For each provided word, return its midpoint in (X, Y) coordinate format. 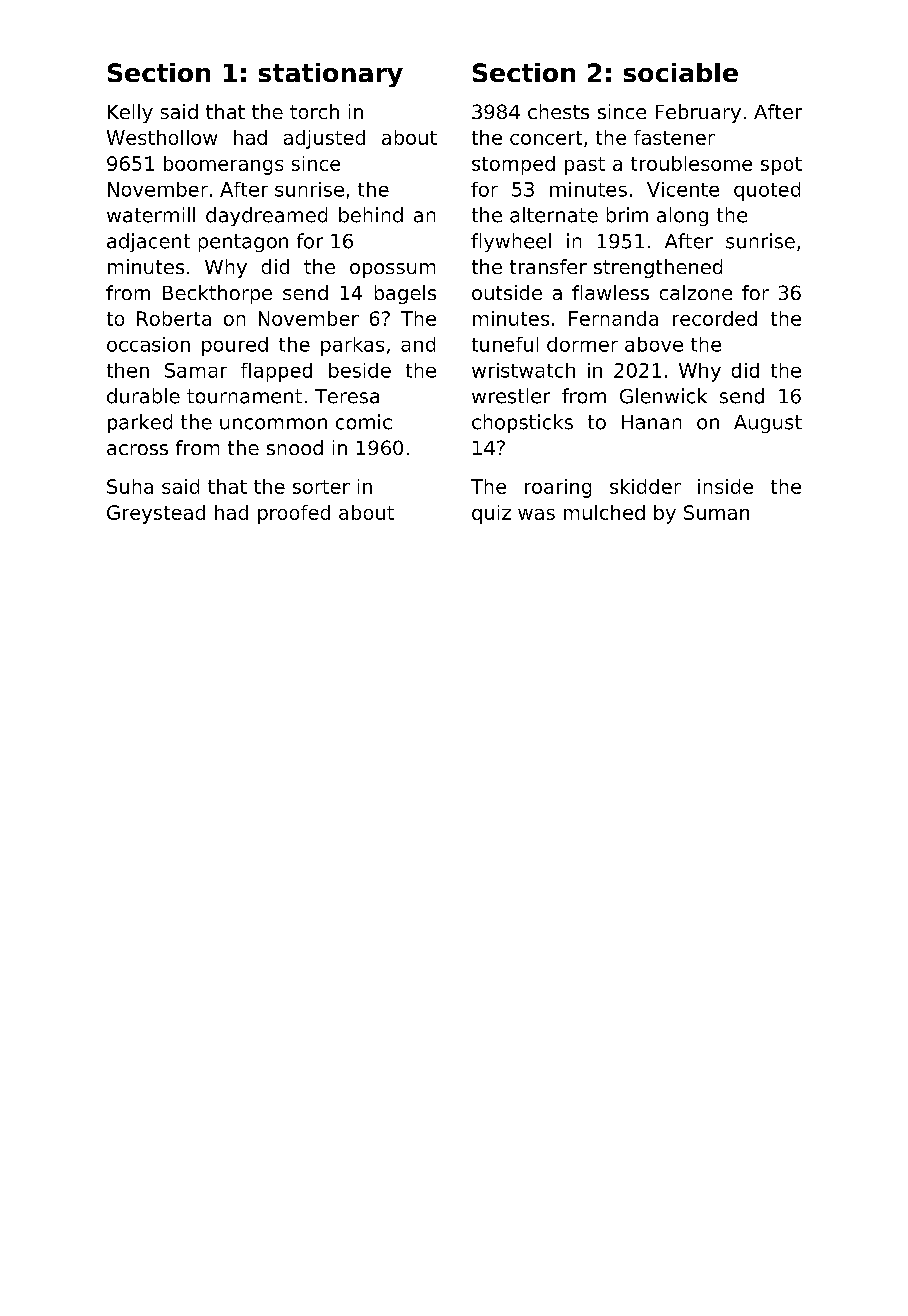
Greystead (156, 514)
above (654, 344)
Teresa (347, 396)
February (698, 113)
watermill (151, 215)
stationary (331, 75)
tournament (244, 396)
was (536, 514)
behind (371, 215)
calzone (696, 292)
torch (314, 111)
